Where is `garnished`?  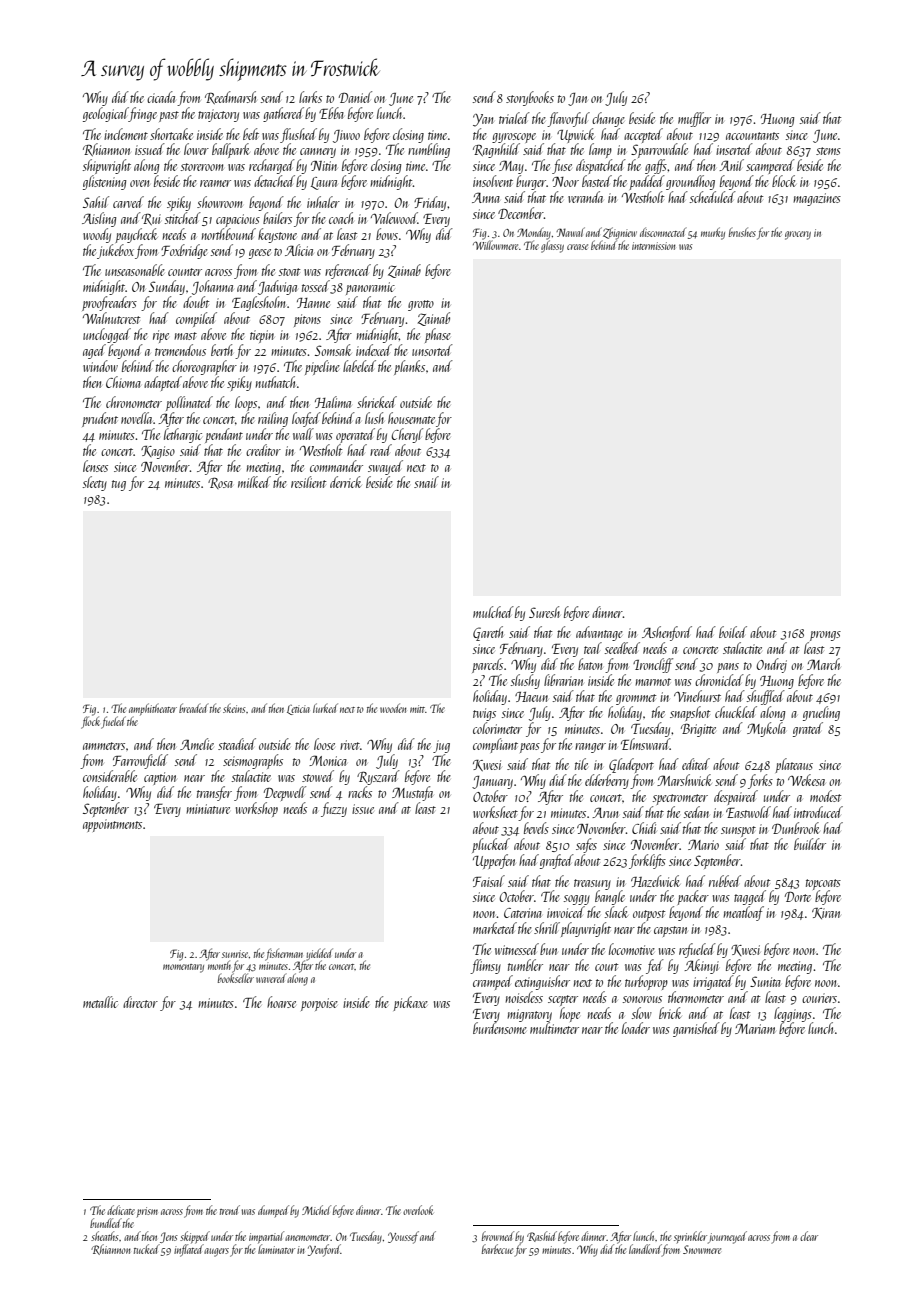
garnished is located at coordinates (696, 1029).
